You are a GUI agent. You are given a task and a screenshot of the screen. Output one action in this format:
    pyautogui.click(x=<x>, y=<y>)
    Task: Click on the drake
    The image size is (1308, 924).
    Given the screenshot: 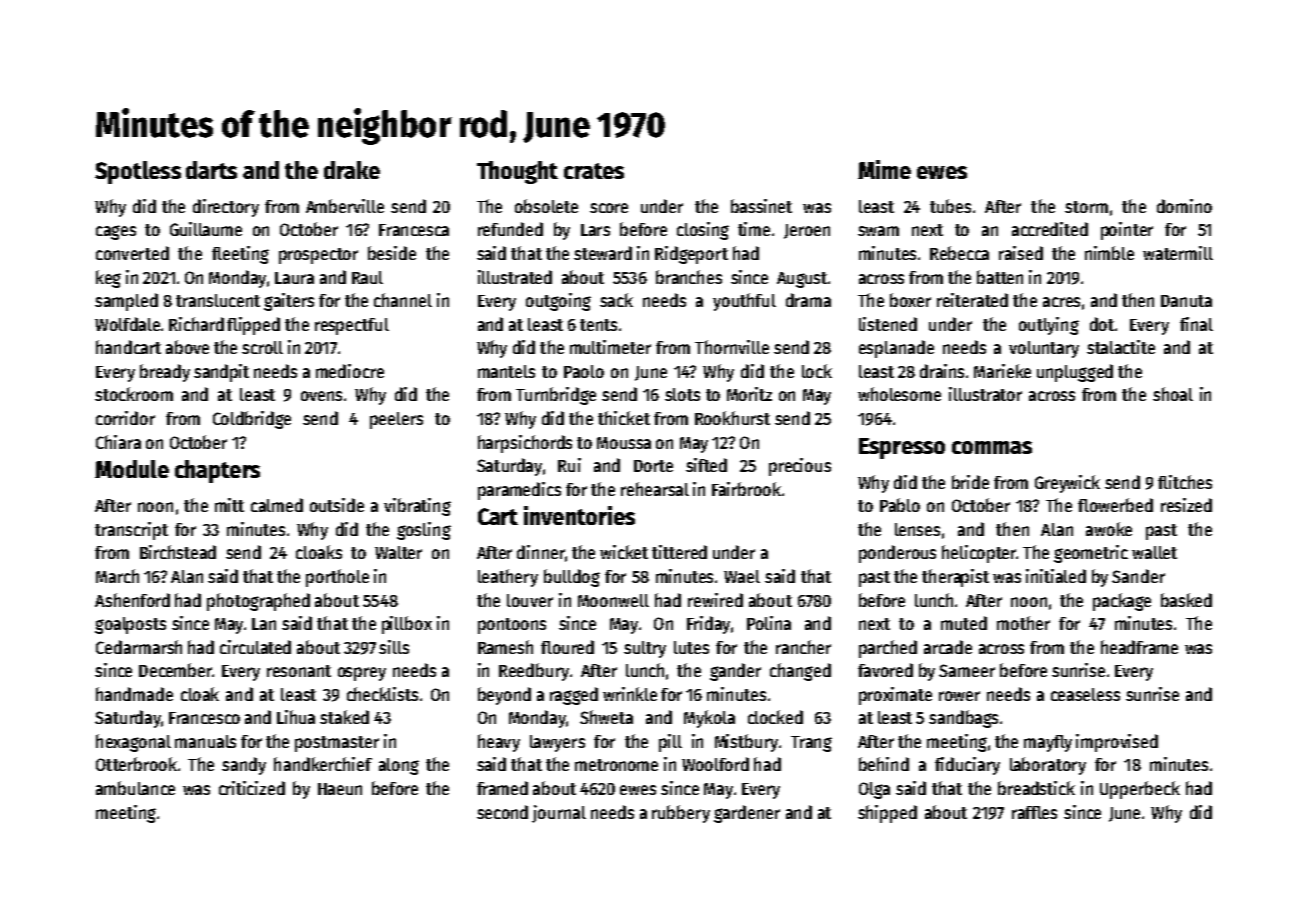 What is the action you would take?
    pyautogui.click(x=352, y=170)
